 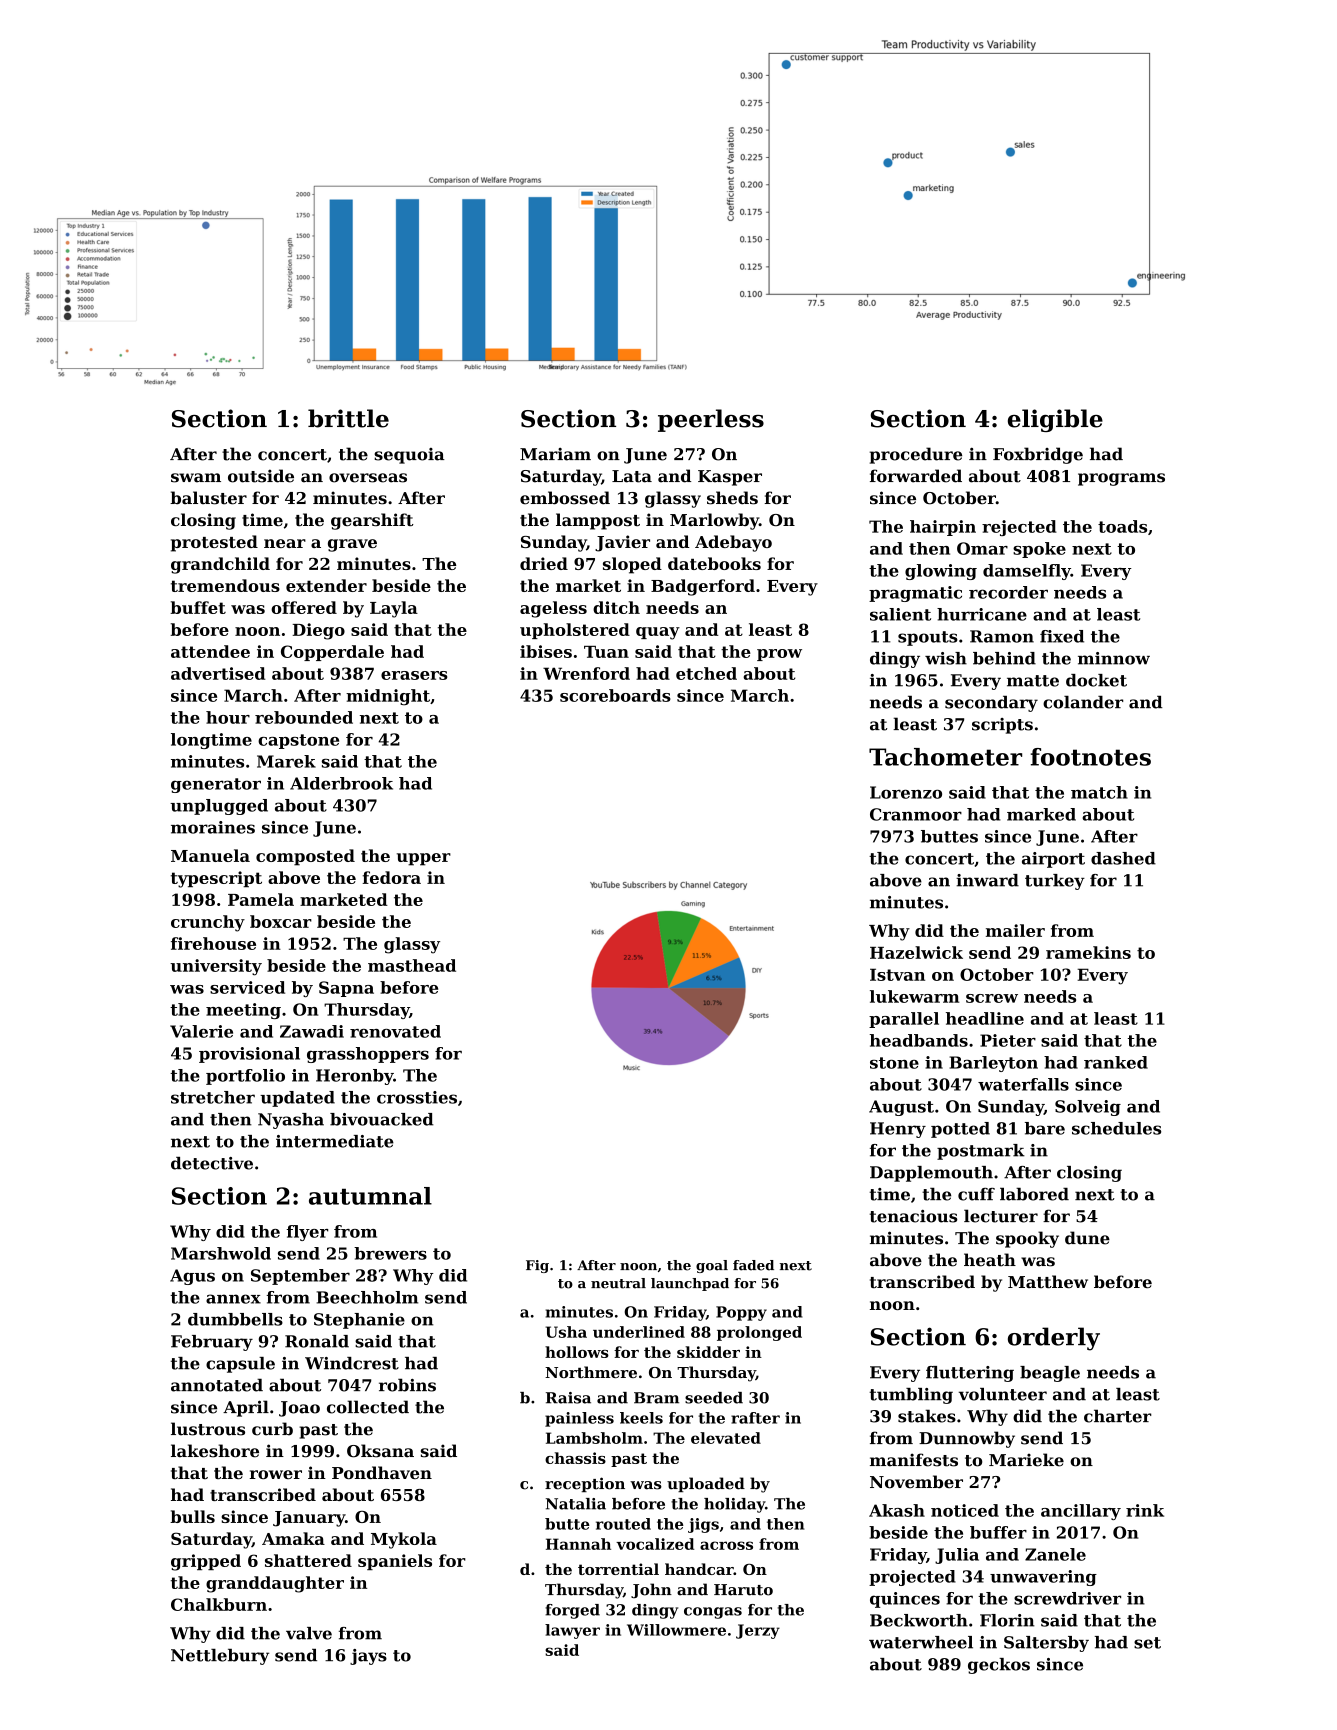 What do you see at coordinates (730, 478) in the document?
I see `Kasper` at bounding box center [730, 478].
